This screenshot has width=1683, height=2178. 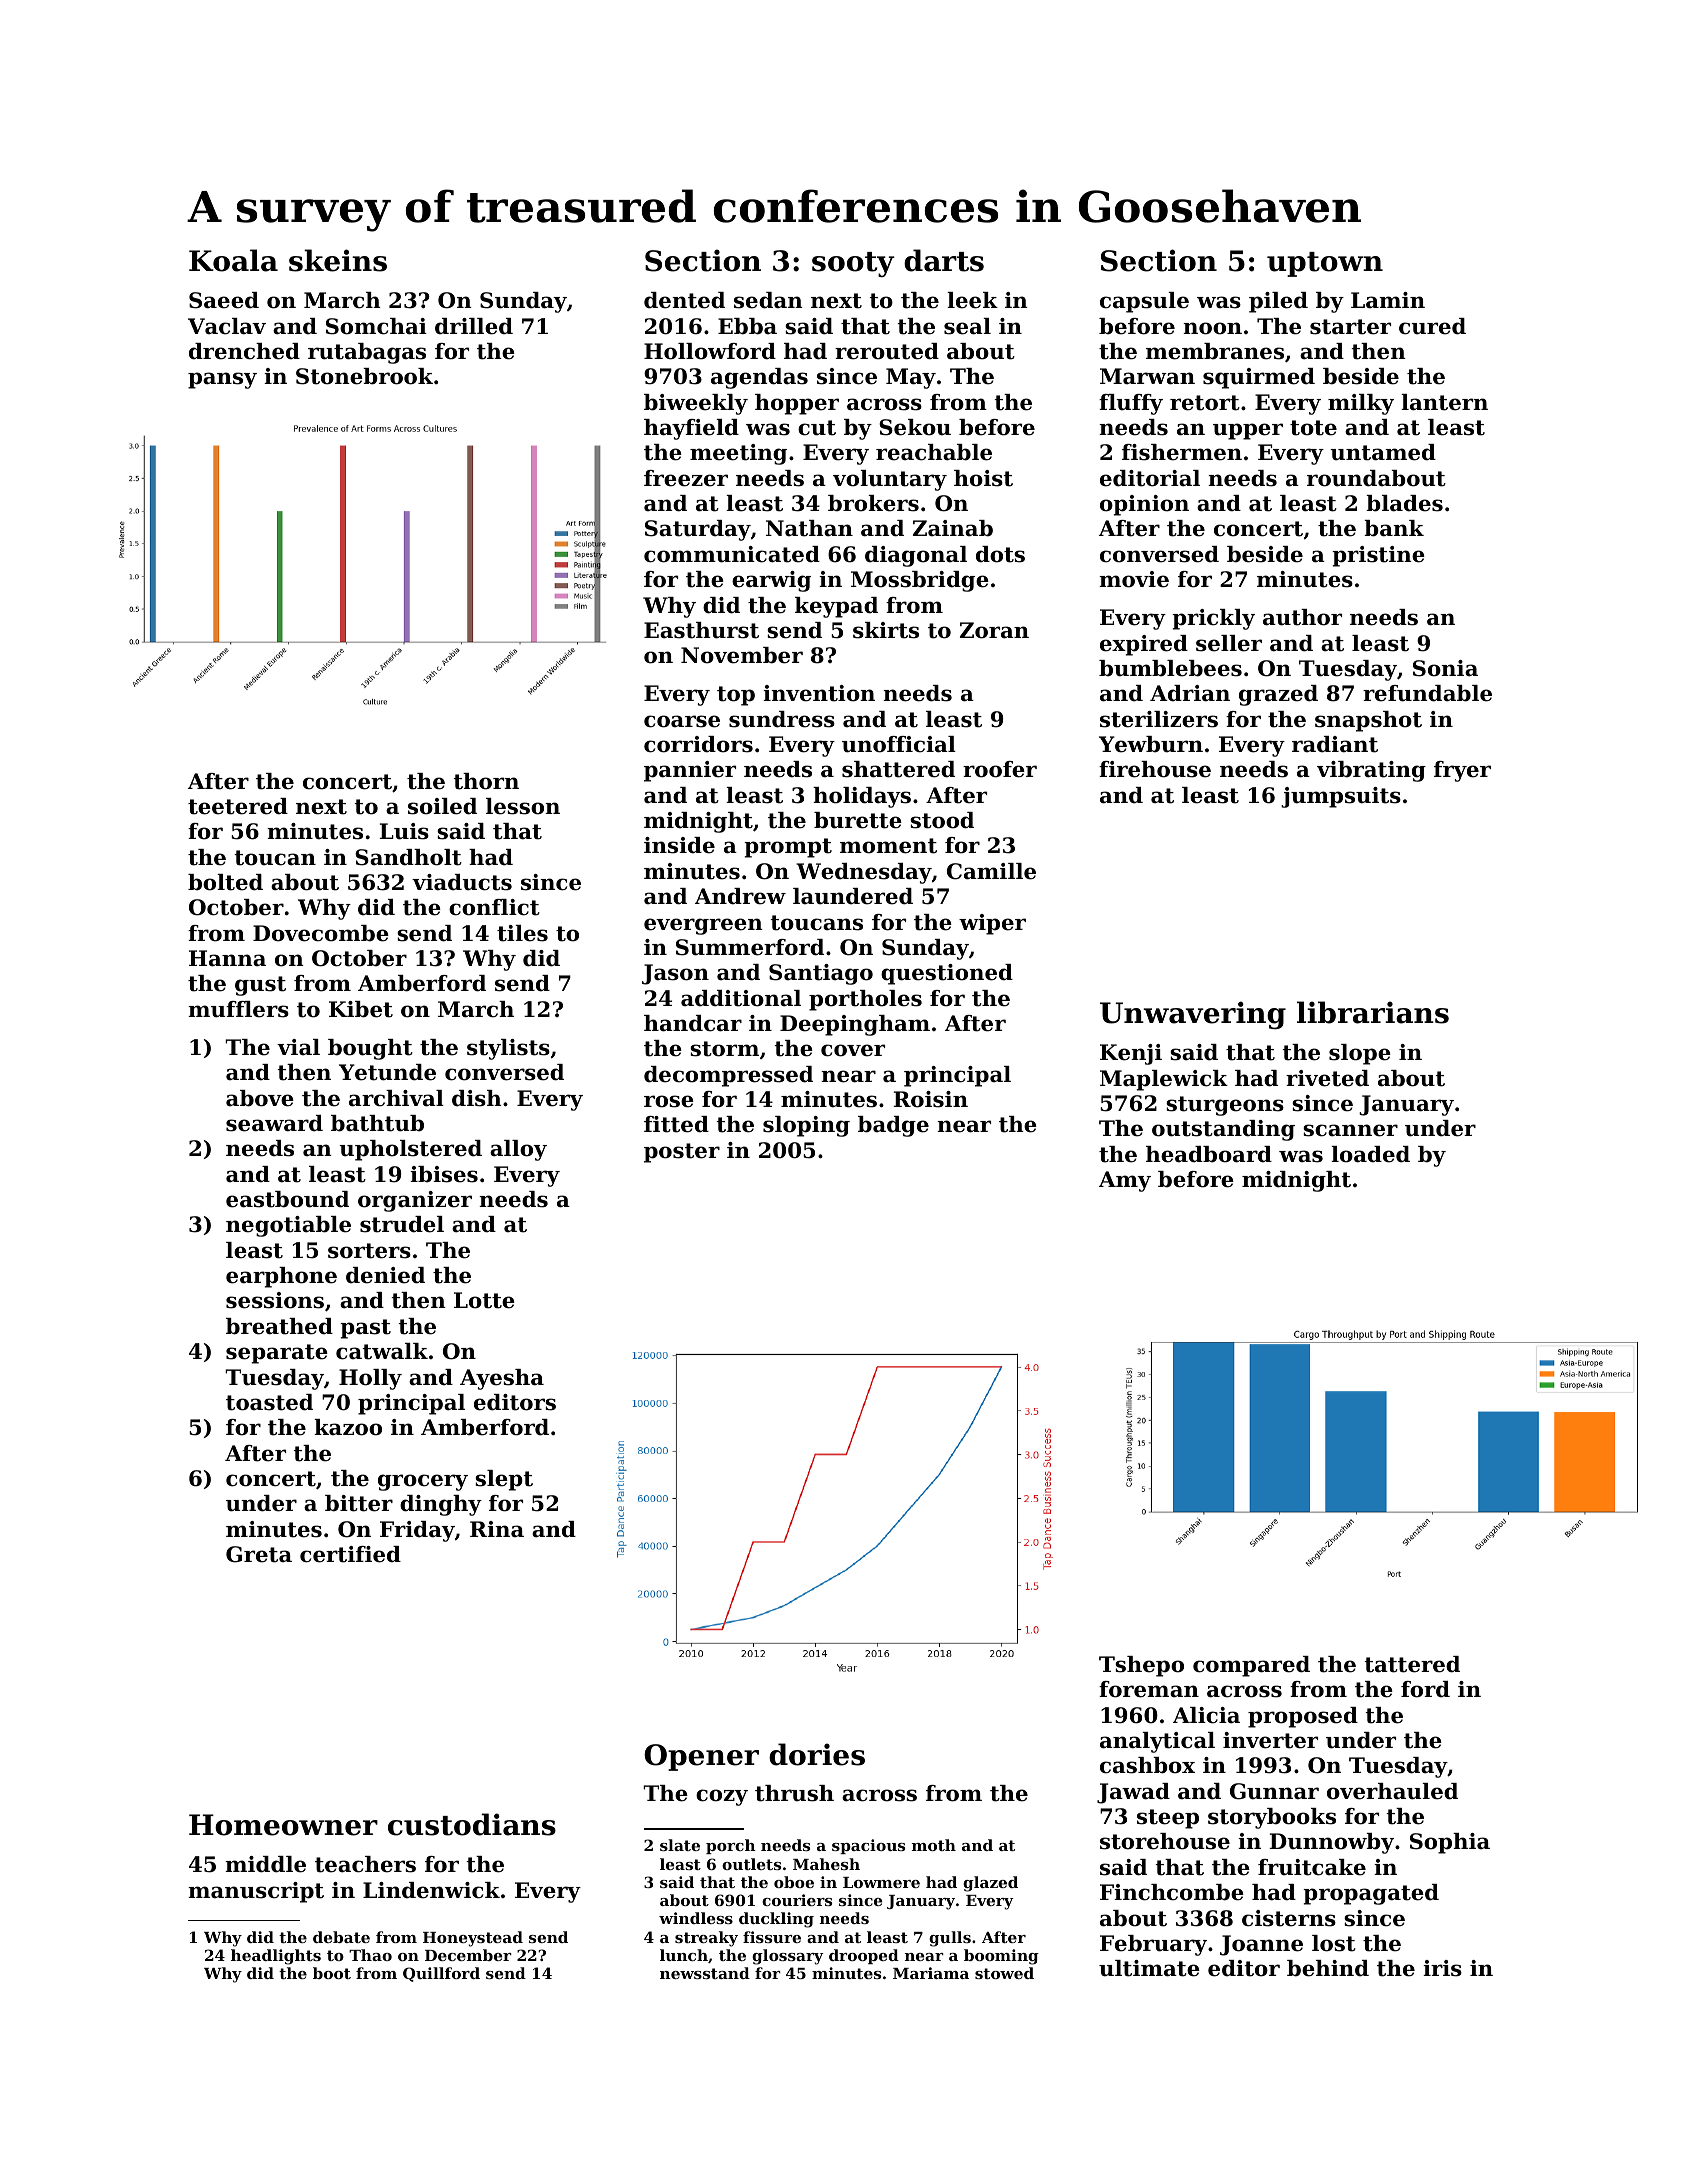 I want to click on starter, so click(x=1350, y=327).
